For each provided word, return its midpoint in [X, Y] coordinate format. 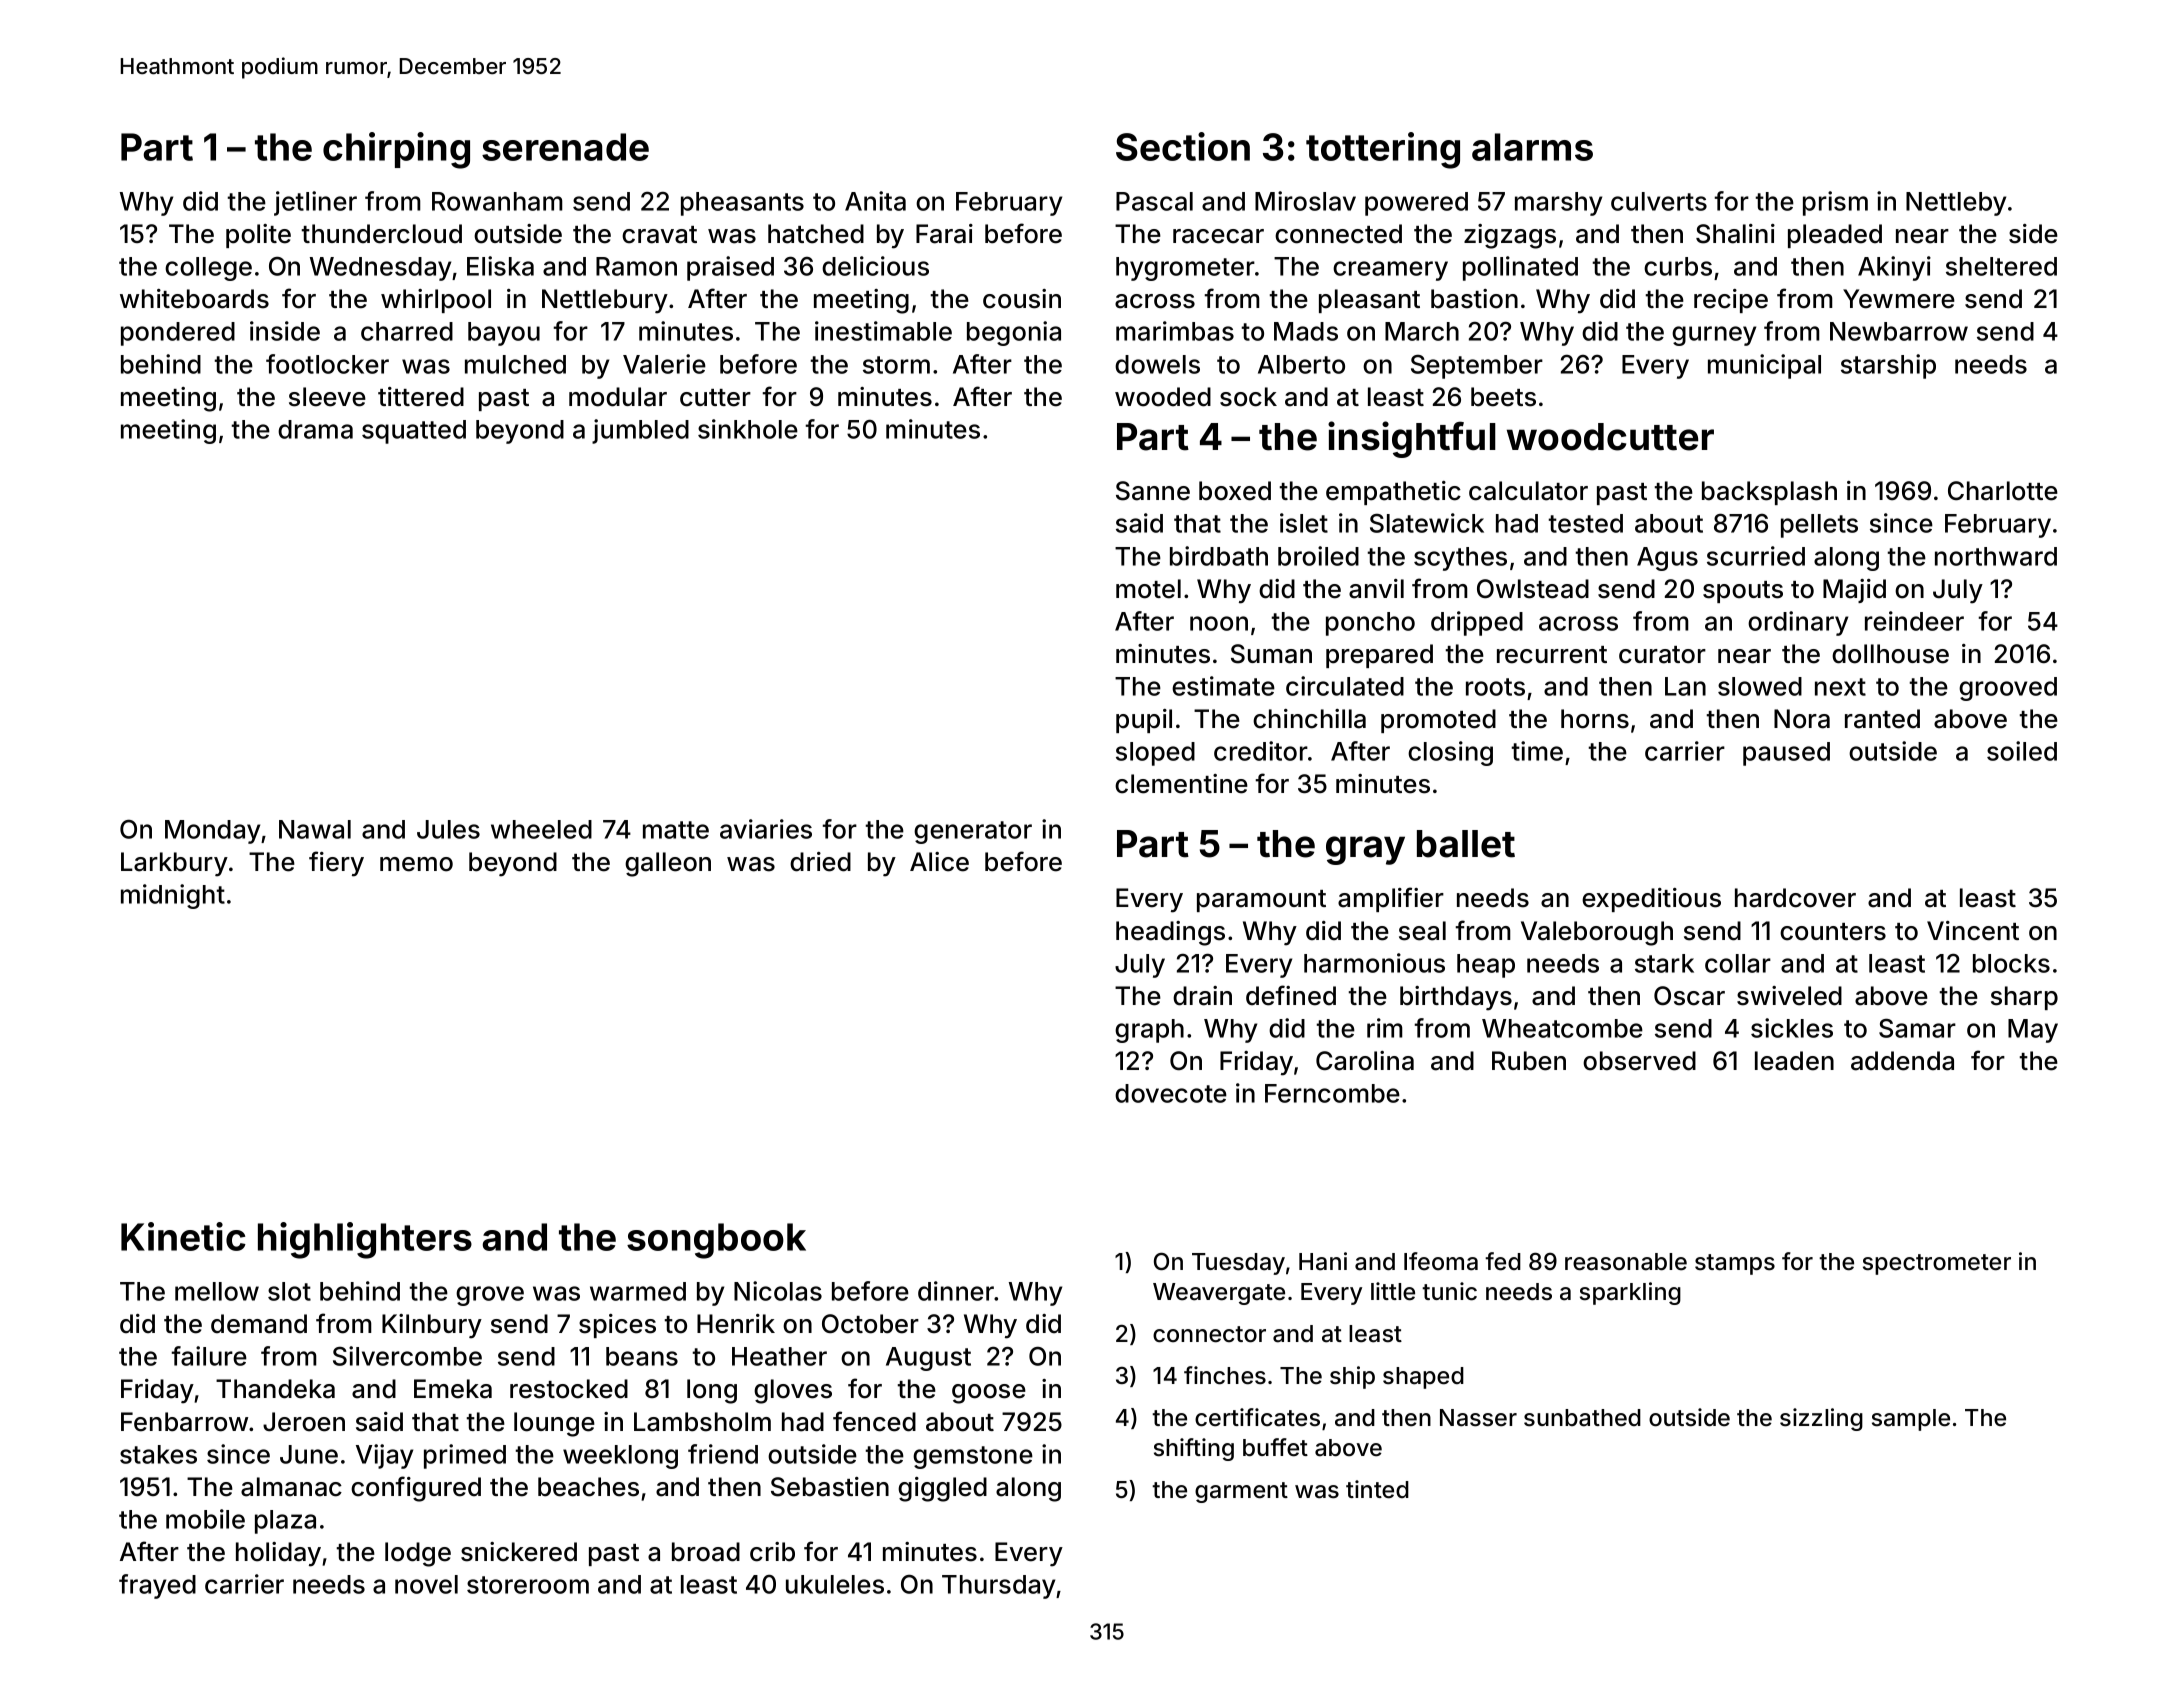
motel [1148, 589]
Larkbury [174, 864]
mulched [515, 364]
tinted [1377, 1489]
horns [1595, 719]
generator [973, 832]
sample [1911, 1420]
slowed [1760, 686]
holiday [278, 1554]
